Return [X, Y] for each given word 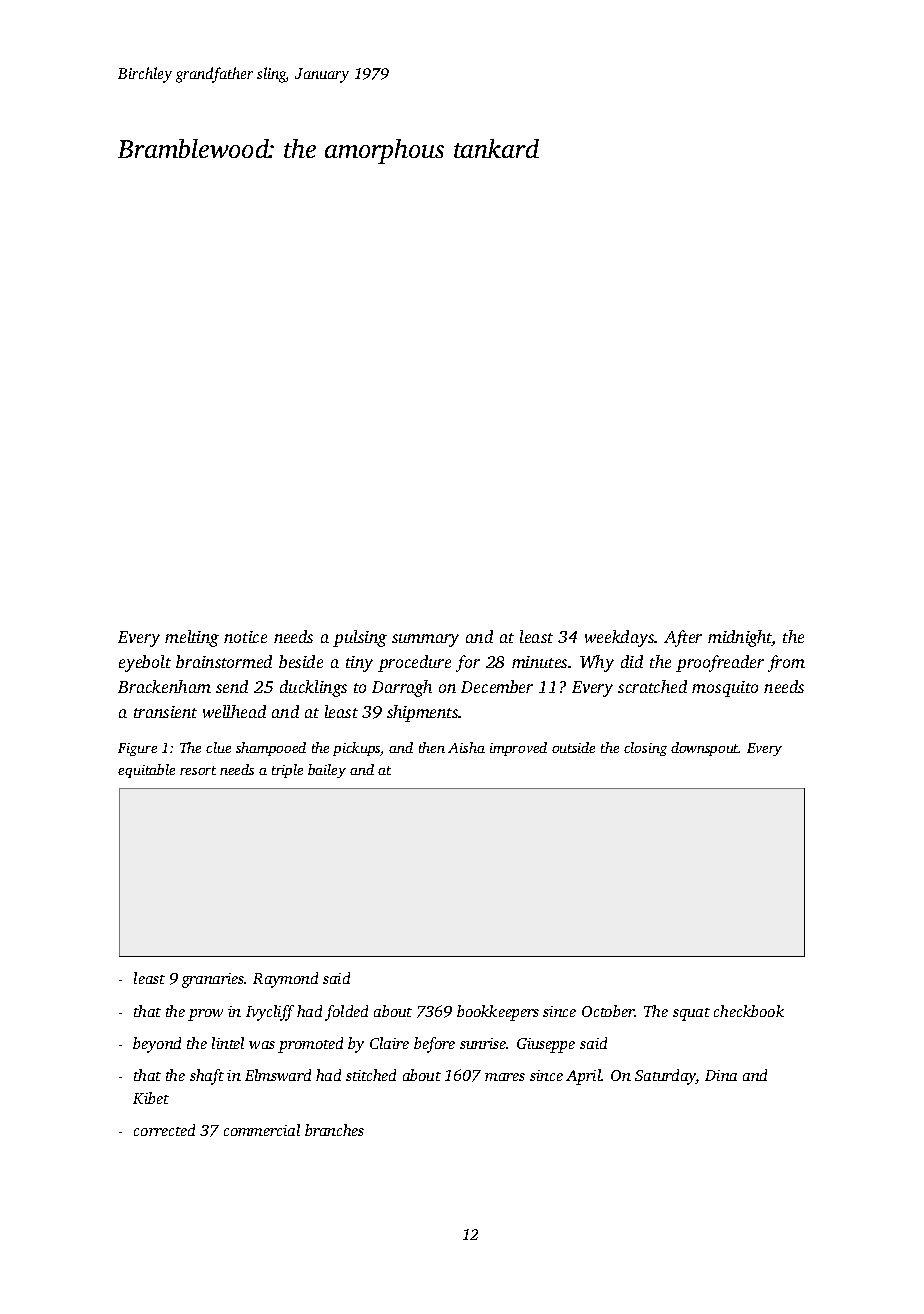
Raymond [285, 980]
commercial [262, 1130]
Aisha [466, 747]
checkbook [749, 1011]
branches [334, 1130]
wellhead [234, 711]
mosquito [725, 689]
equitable [146, 771]
